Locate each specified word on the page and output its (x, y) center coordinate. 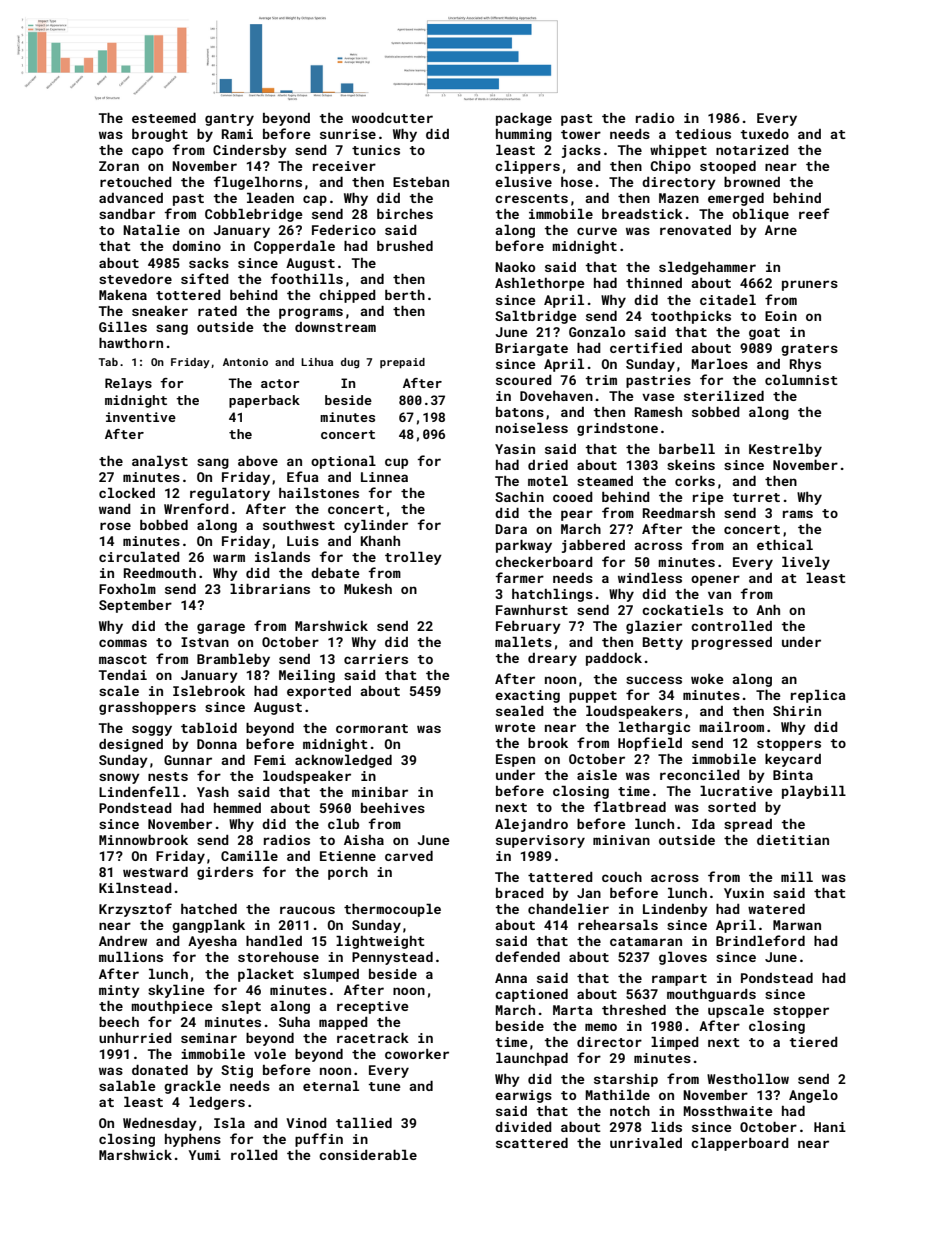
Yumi (205, 1155)
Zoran (119, 166)
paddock (614, 659)
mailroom (731, 727)
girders (225, 873)
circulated (139, 557)
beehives (393, 808)
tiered (813, 1042)
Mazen (679, 198)
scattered (532, 1143)
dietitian (793, 840)
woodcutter (392, 118)
